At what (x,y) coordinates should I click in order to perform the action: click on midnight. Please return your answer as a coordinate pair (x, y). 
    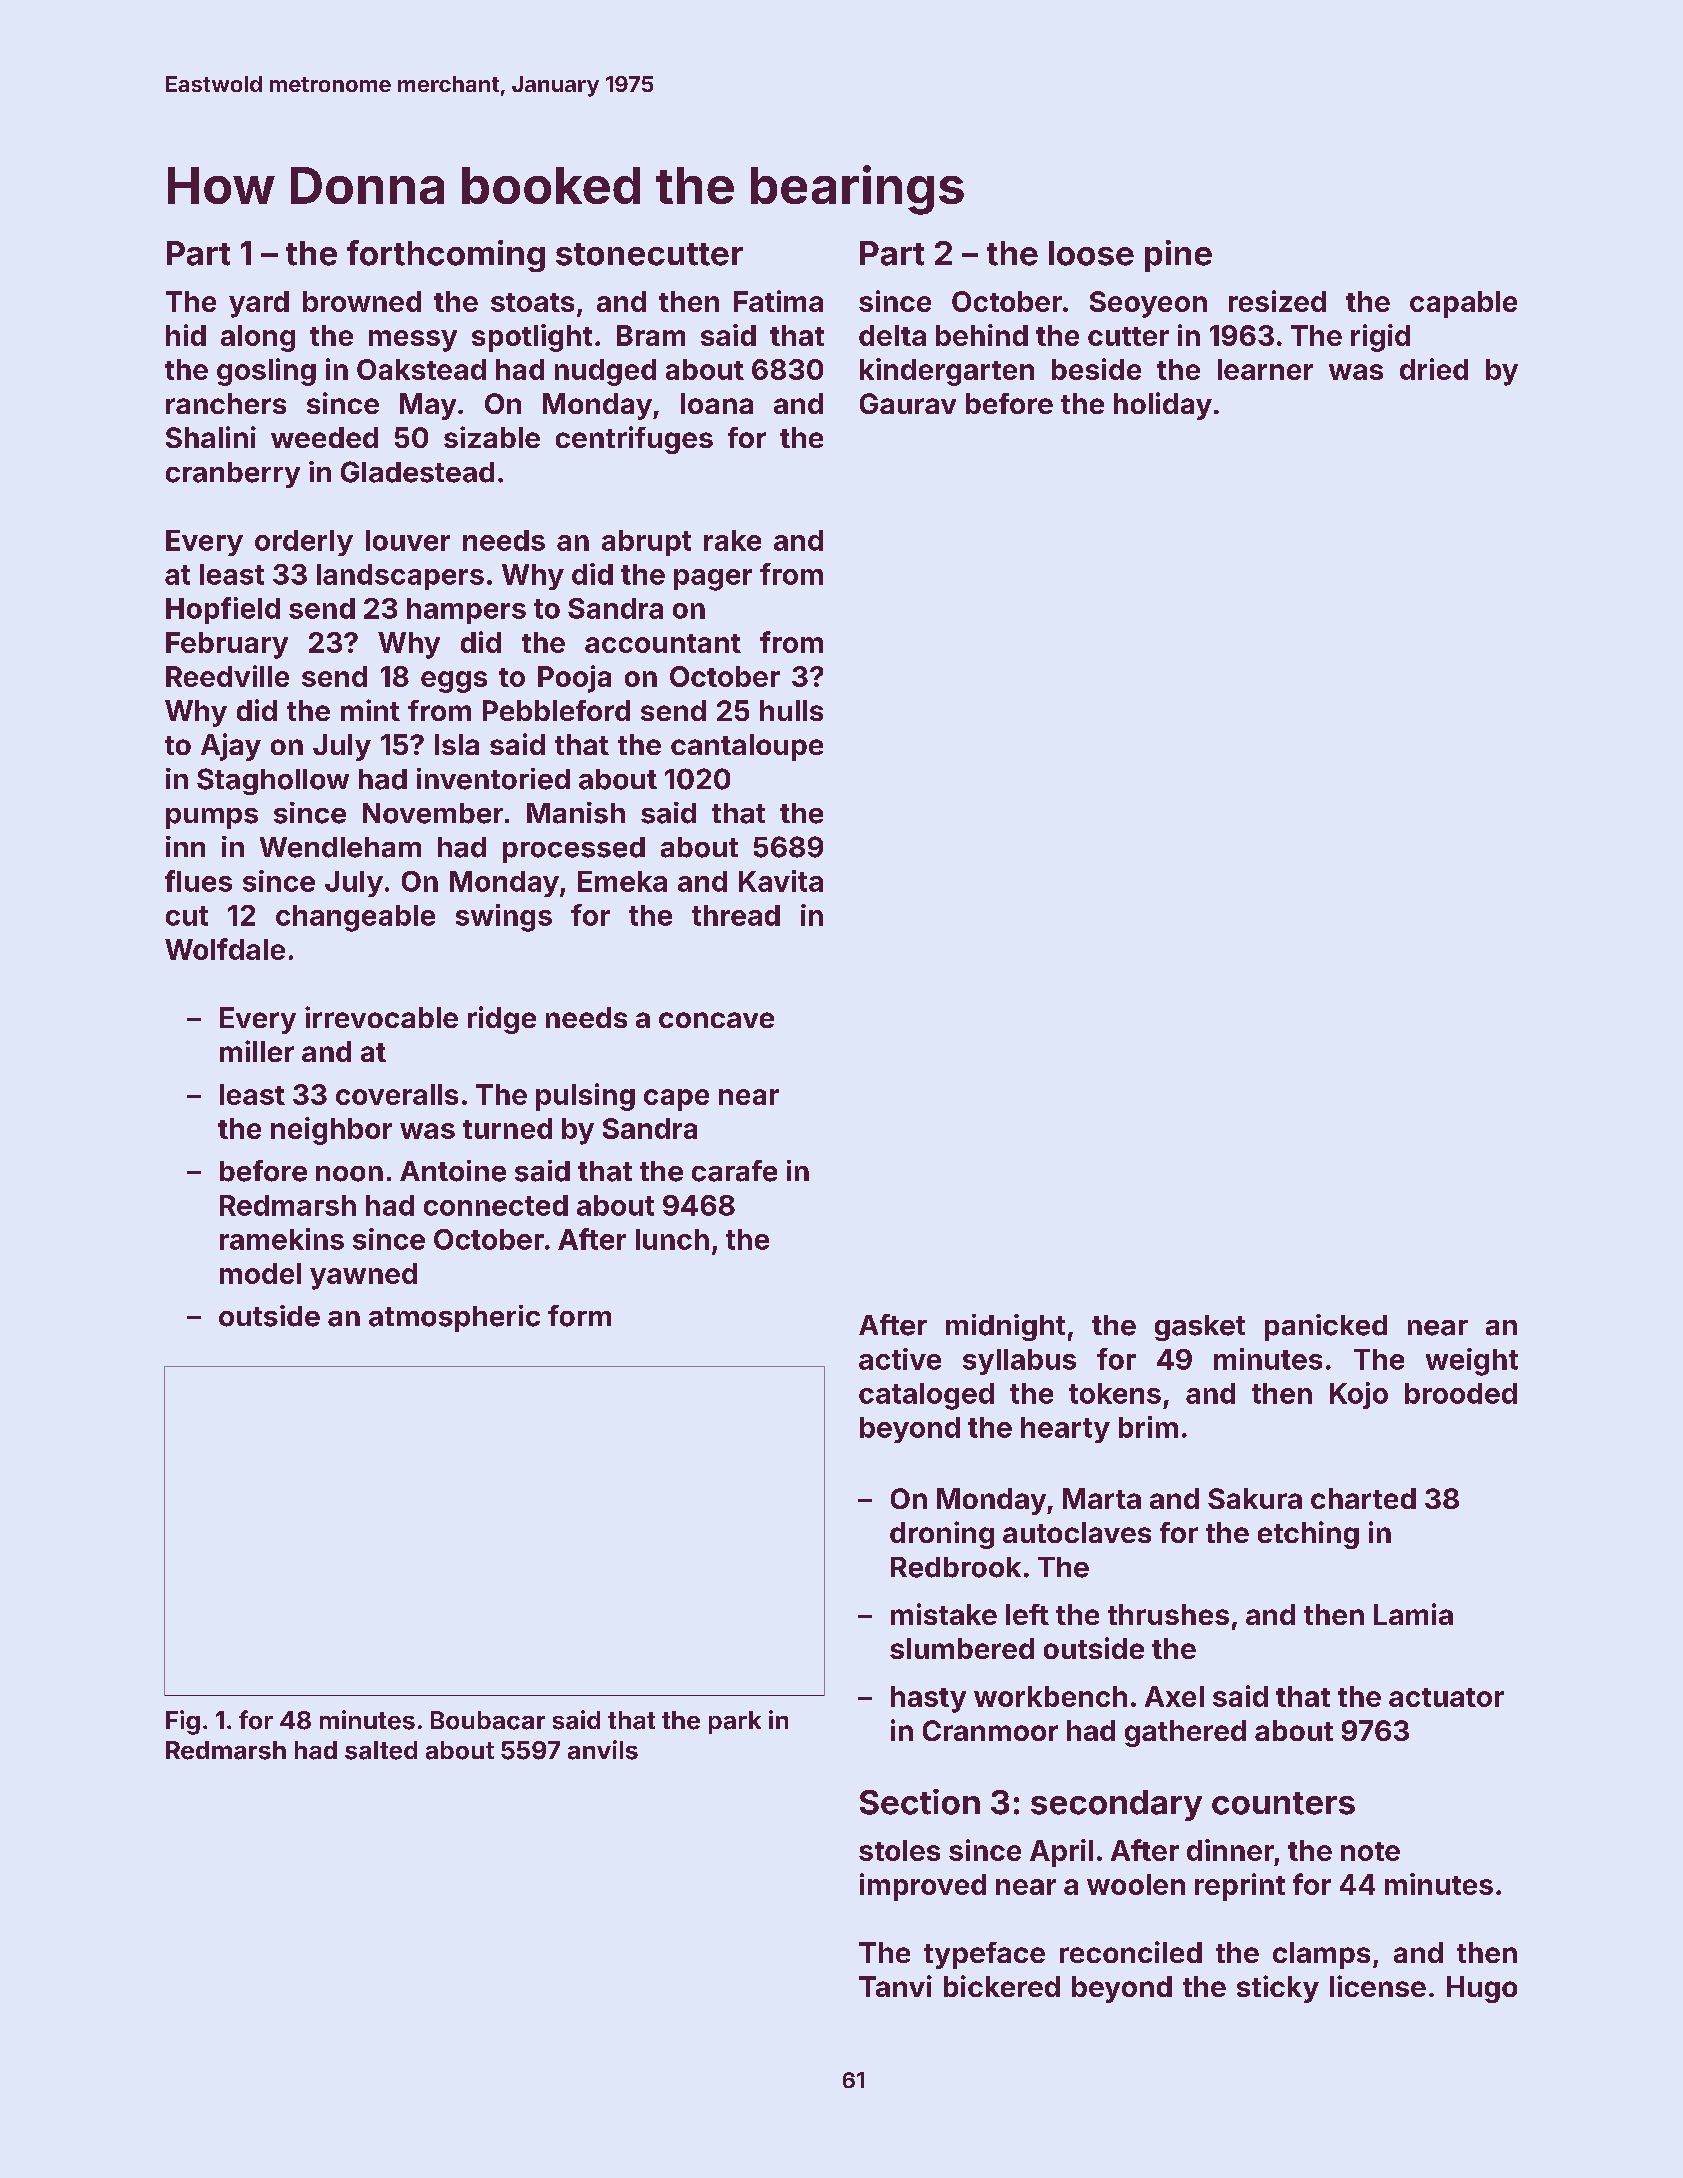
    Looking at the image, I should click on (1005, 1327).
